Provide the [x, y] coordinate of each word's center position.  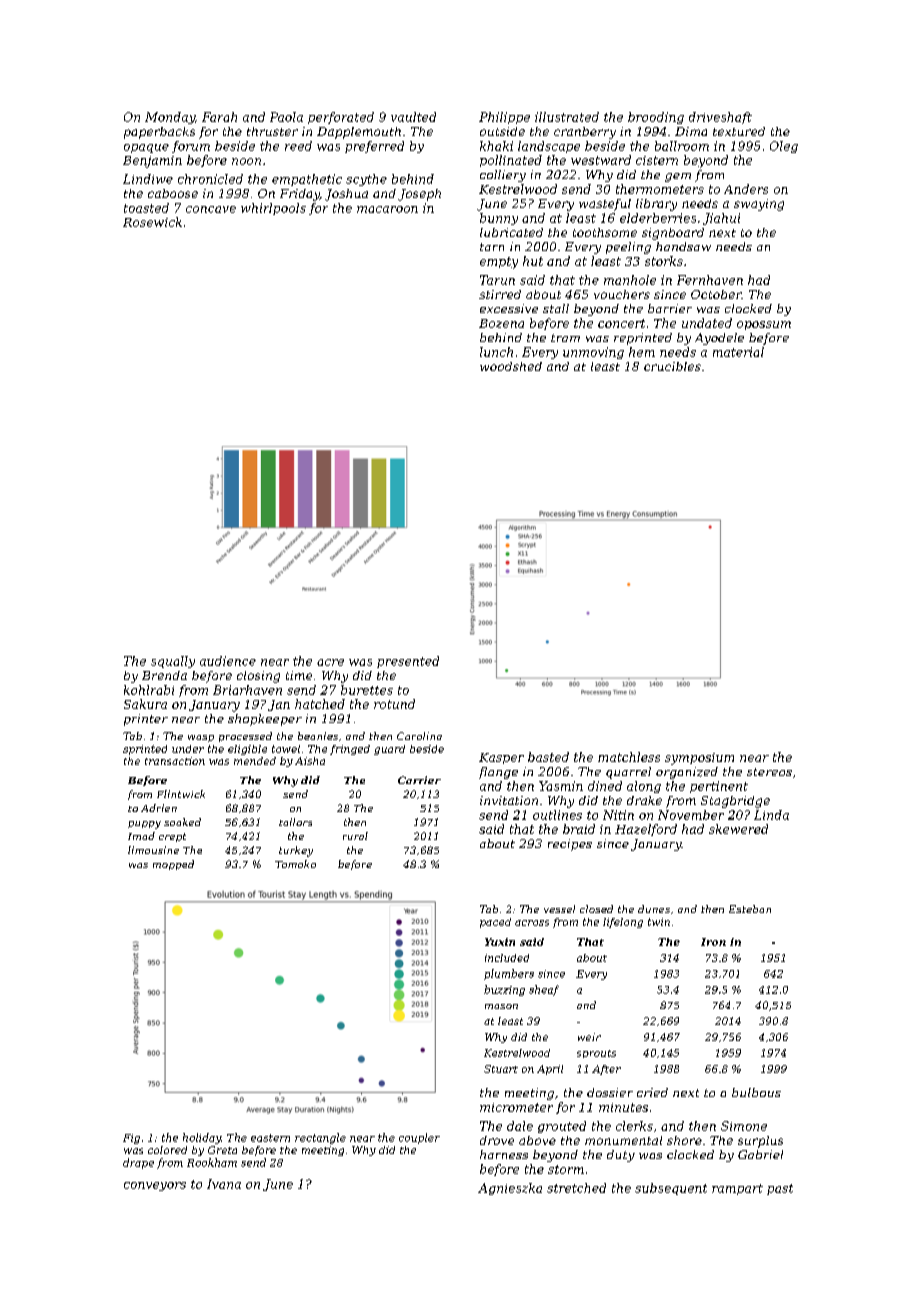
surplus [760, 1142]
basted [548, 757]
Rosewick [152, 222]
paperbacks [159, 133]
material [738, 352]
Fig [131, 1139]
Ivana [224, 1184]
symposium [699, 759]
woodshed [511, 366]
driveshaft [720, 118]
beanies [318, 736]
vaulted [413, 117]
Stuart [501, 1069]
